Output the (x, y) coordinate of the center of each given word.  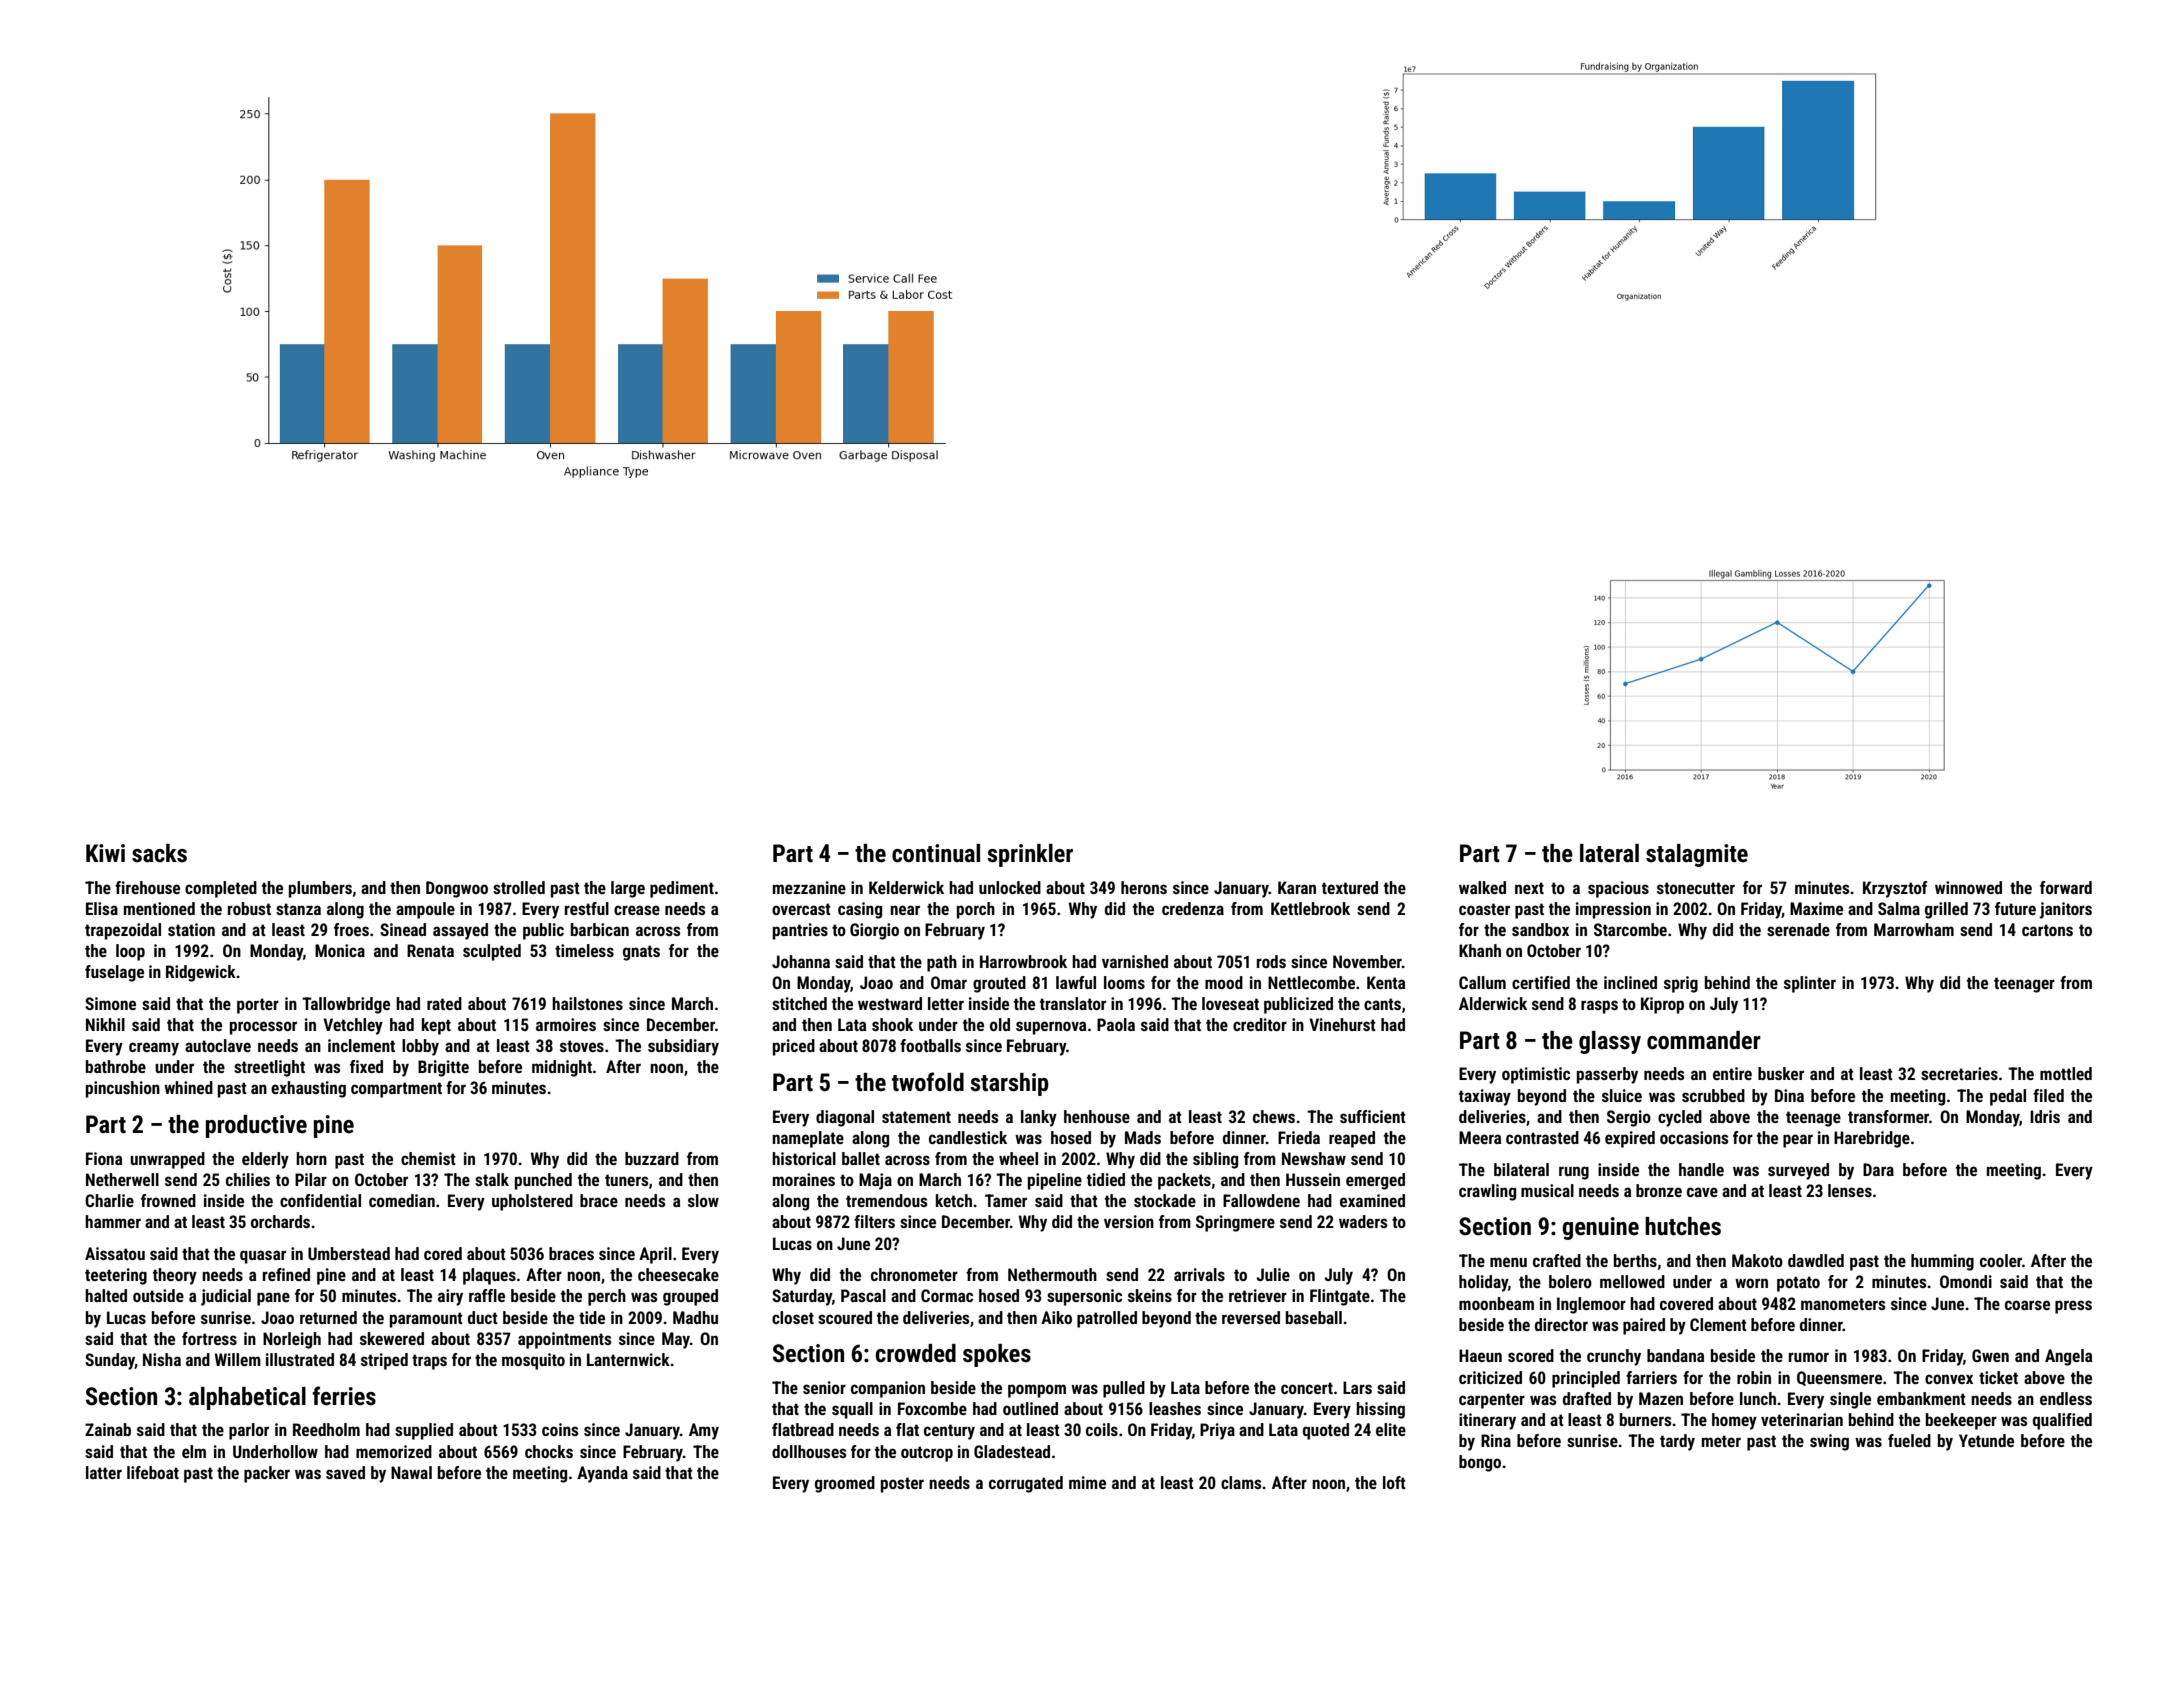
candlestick (968, 1137)
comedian (402, 1200)
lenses (1850, 1190)
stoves (582, 1046)
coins (560, 1429)
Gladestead (1012, 1451)
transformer (1888, 1116)
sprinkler (1030, 855)
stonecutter (1696, 888)
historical (804, 1158)
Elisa (102, 908)
